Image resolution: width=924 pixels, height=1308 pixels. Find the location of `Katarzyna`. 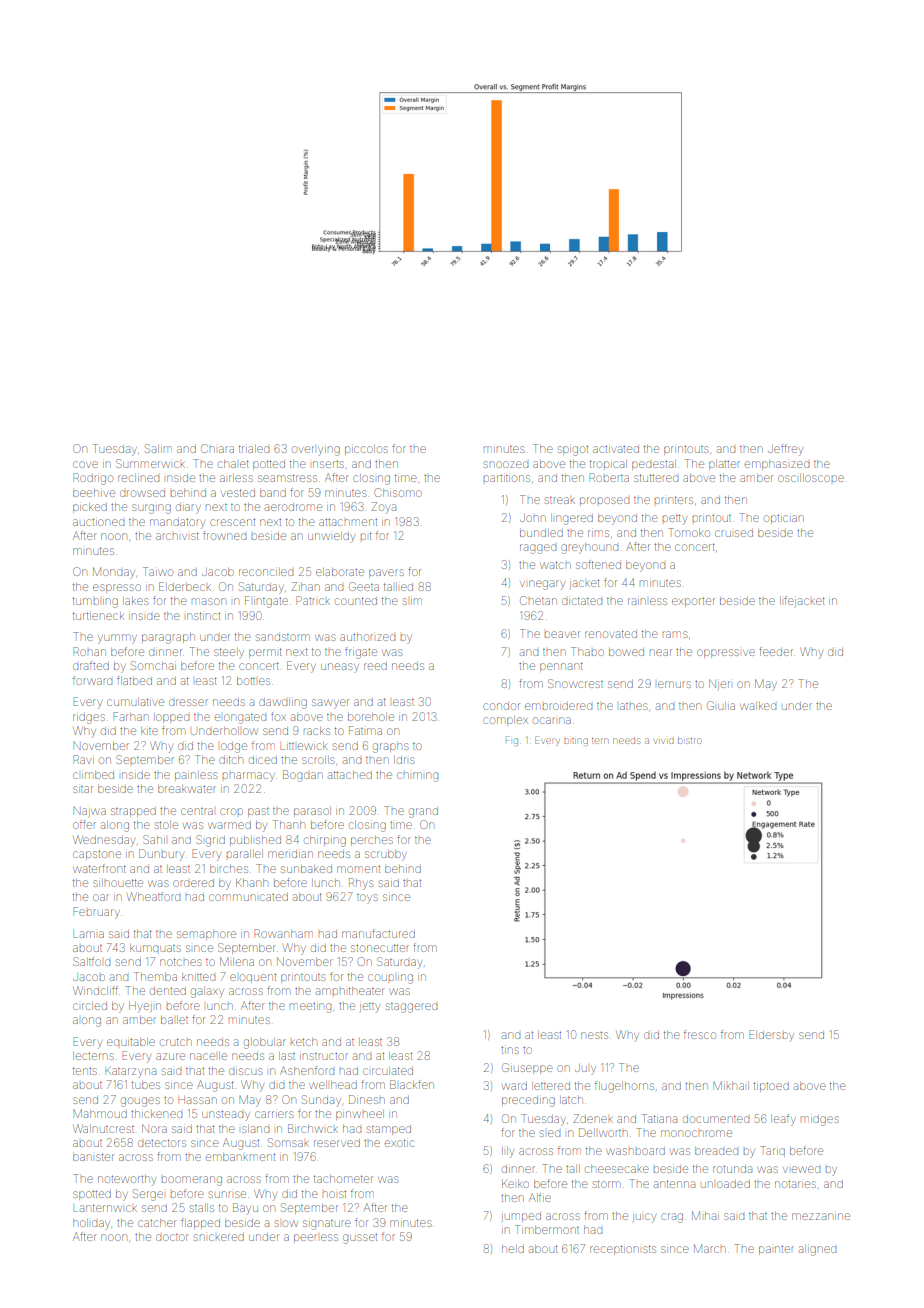

Katarzyna is located at coordinates (130, 1072).
